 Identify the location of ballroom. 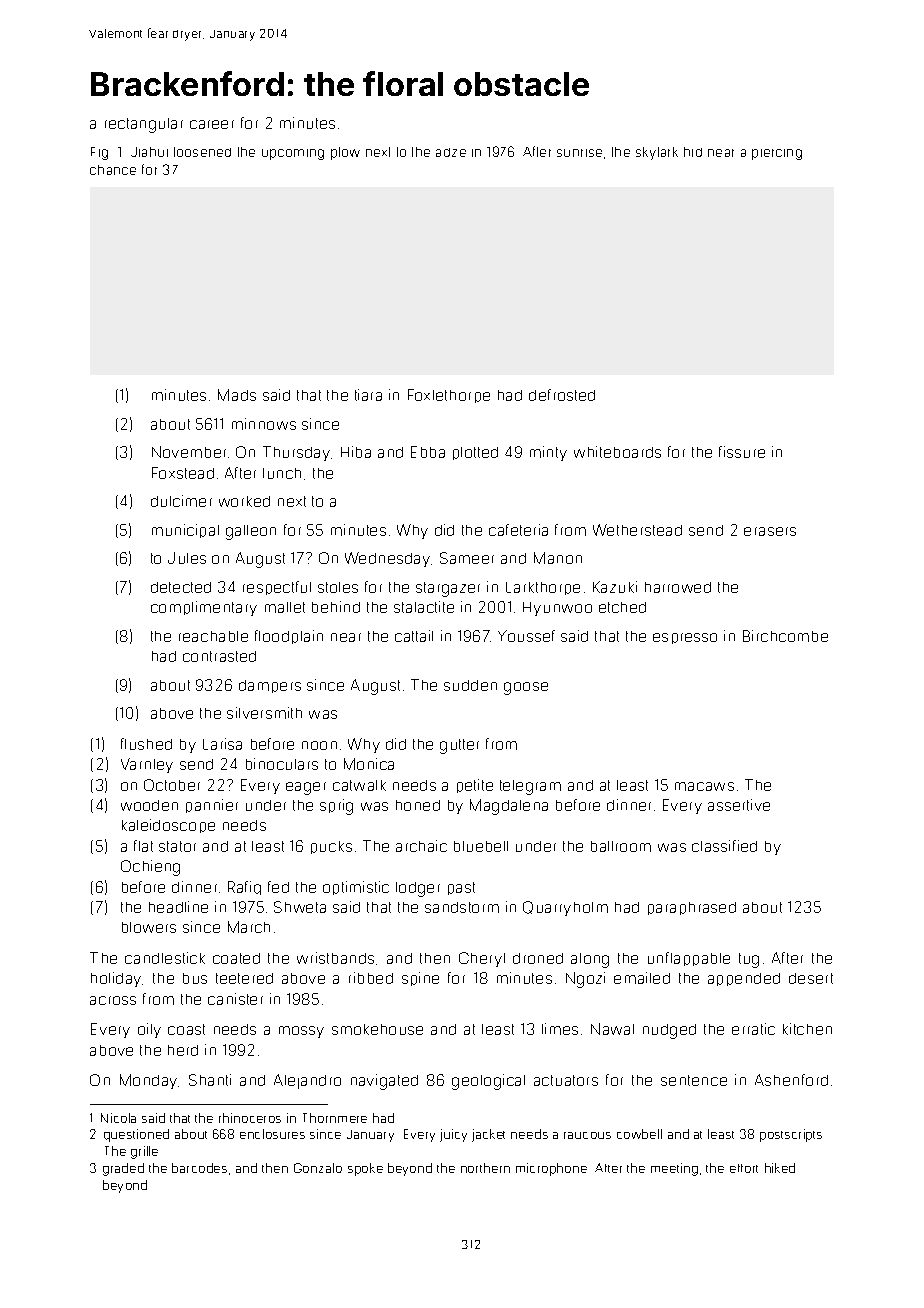
(621, 846).
